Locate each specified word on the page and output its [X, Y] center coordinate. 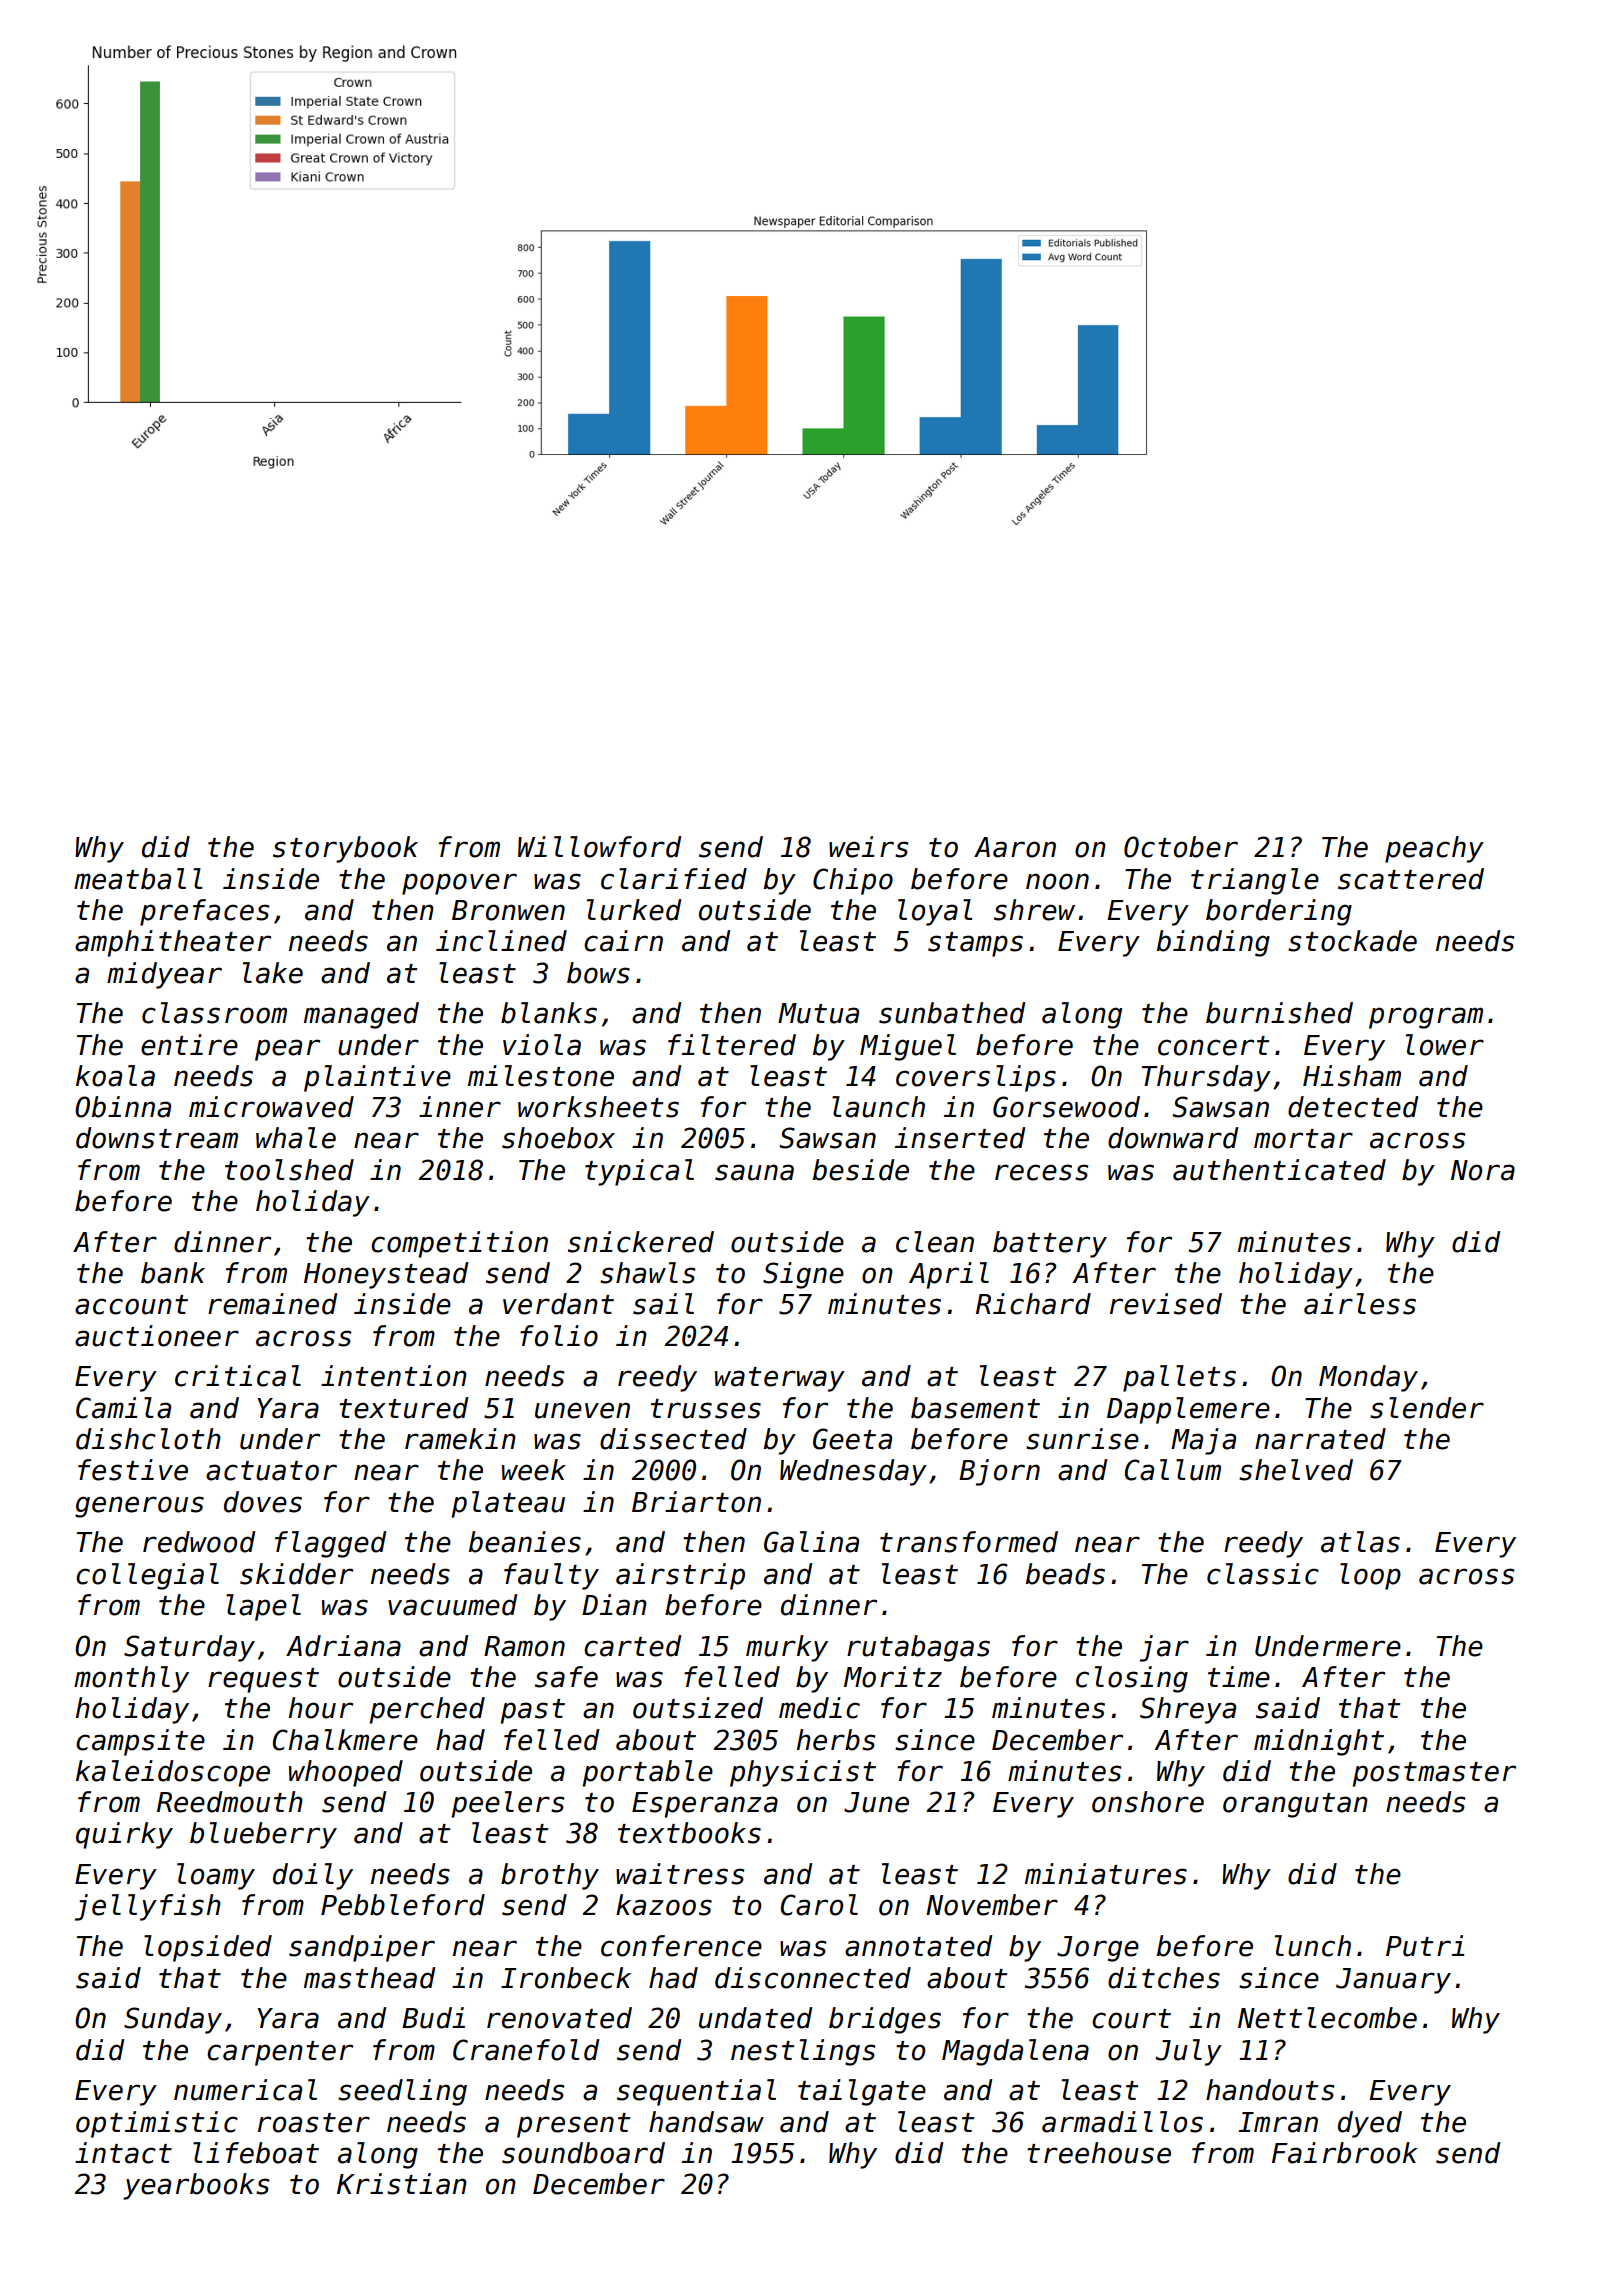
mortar [1303, 1139]
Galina [811, 1542]
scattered [1411, 879]
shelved [1296, 1470]
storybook [345, 849]
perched [427, 1710]
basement [975, 1408]
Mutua [818, 1013]
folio [559, 1336]
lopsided [208, 1948]
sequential [696, 2092]
